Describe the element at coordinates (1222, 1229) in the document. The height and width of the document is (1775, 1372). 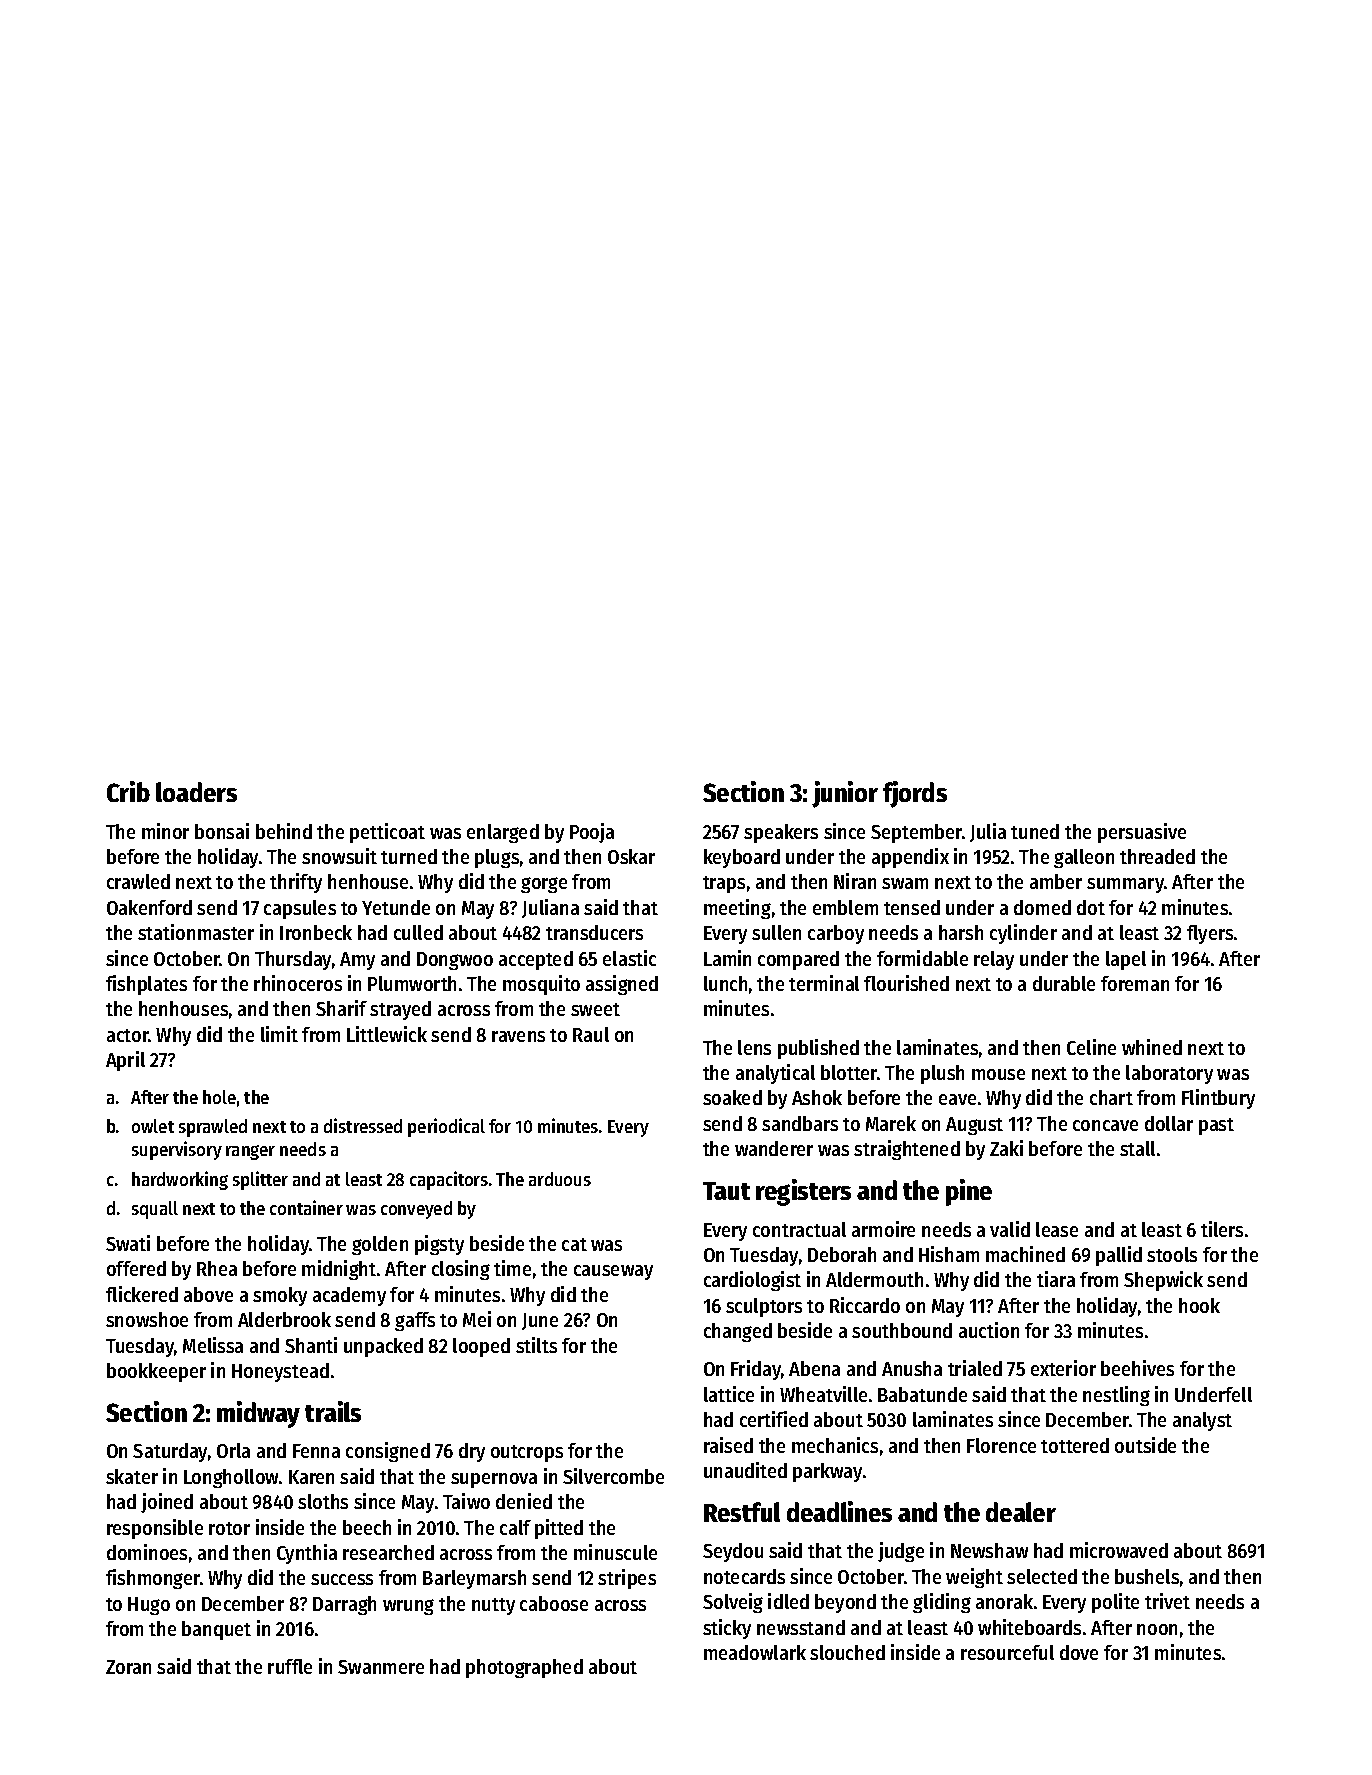
I see `tilers` at that location.
